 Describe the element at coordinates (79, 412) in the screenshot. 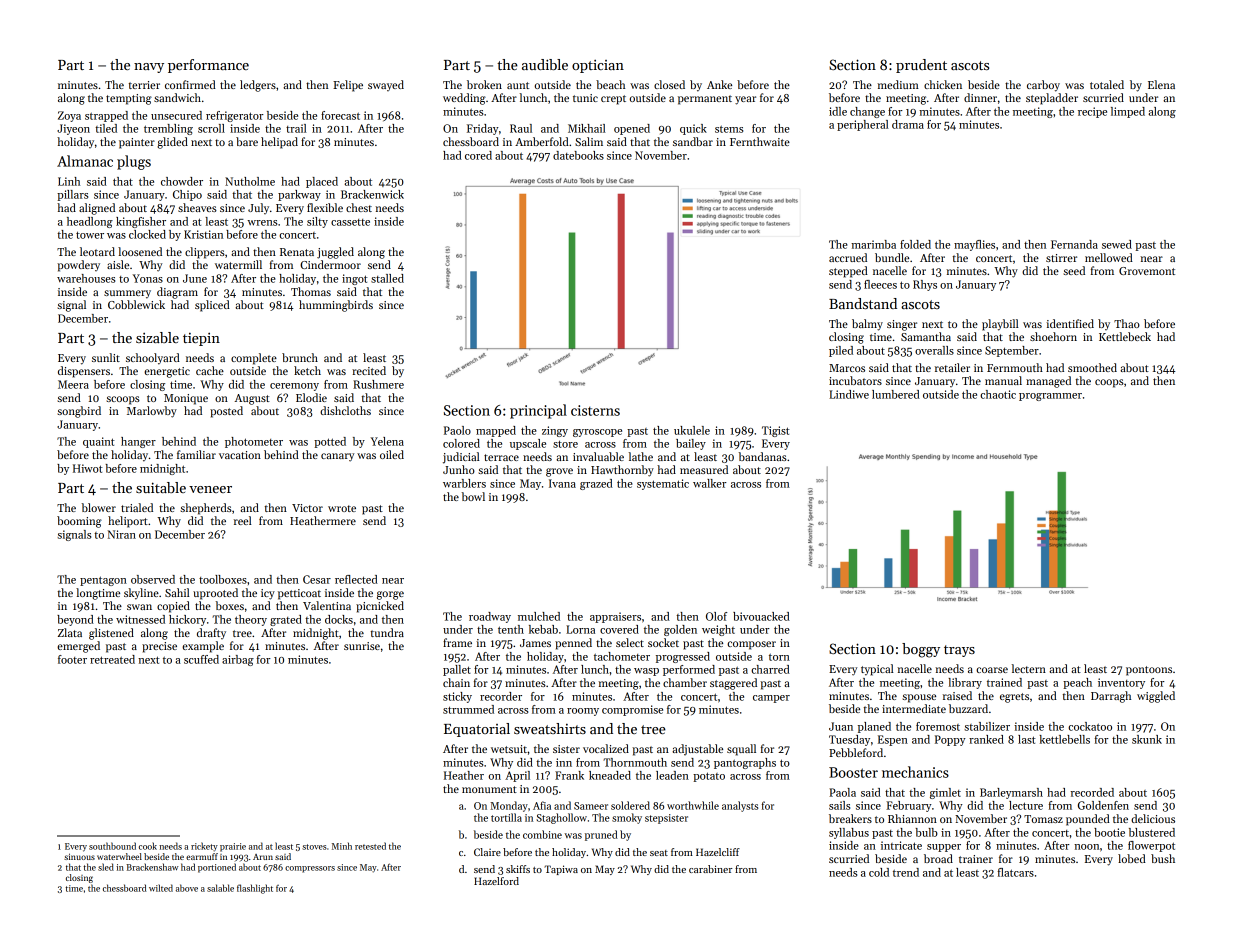

I see `songbird` at that location.
